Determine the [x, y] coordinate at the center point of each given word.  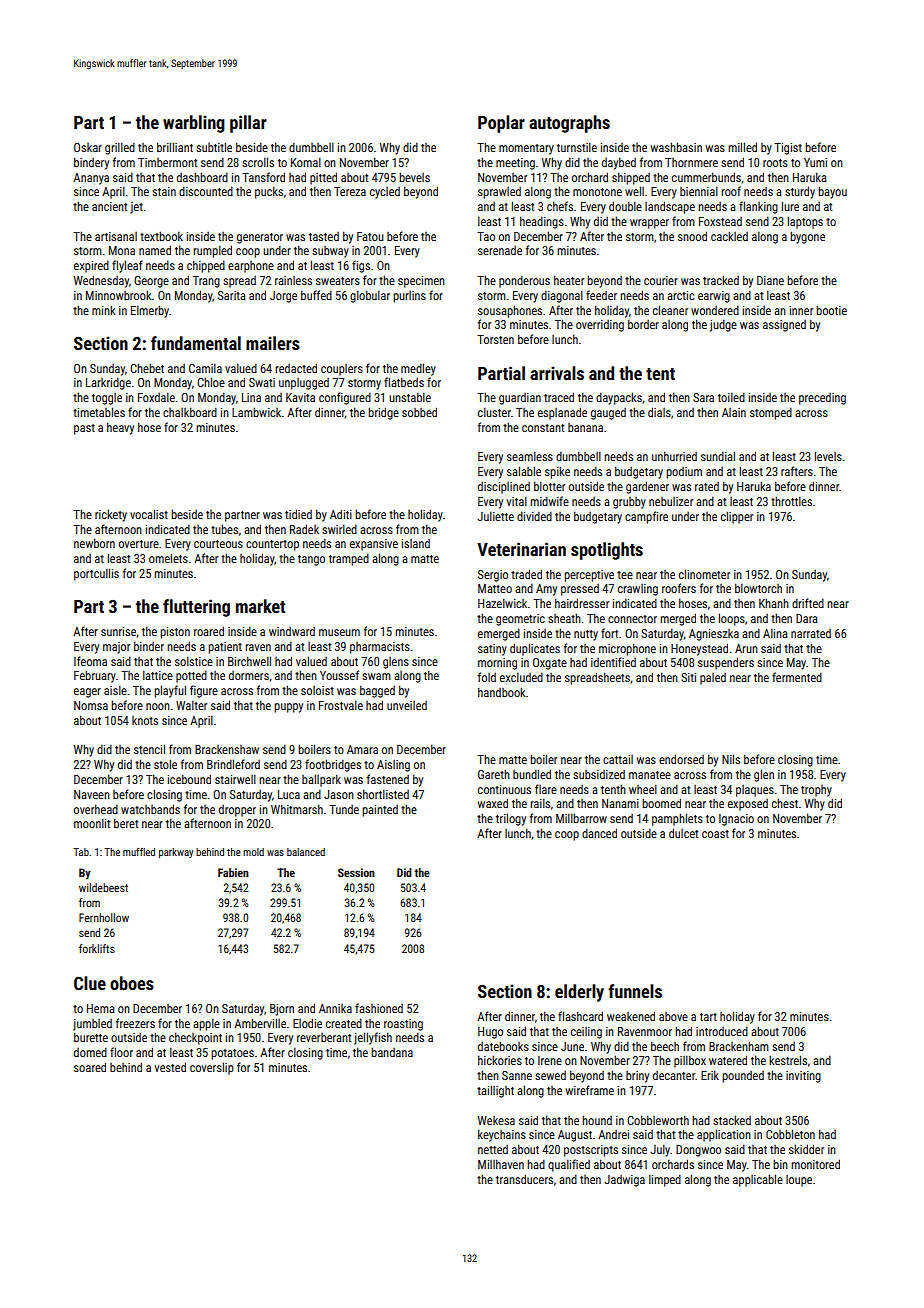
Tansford [263, 177]
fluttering [196, 608]
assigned [784, 326]
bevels [414, 177]
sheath [564, 618]
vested [170, 1067]
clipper [737, 517]
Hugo [490, 1033]
